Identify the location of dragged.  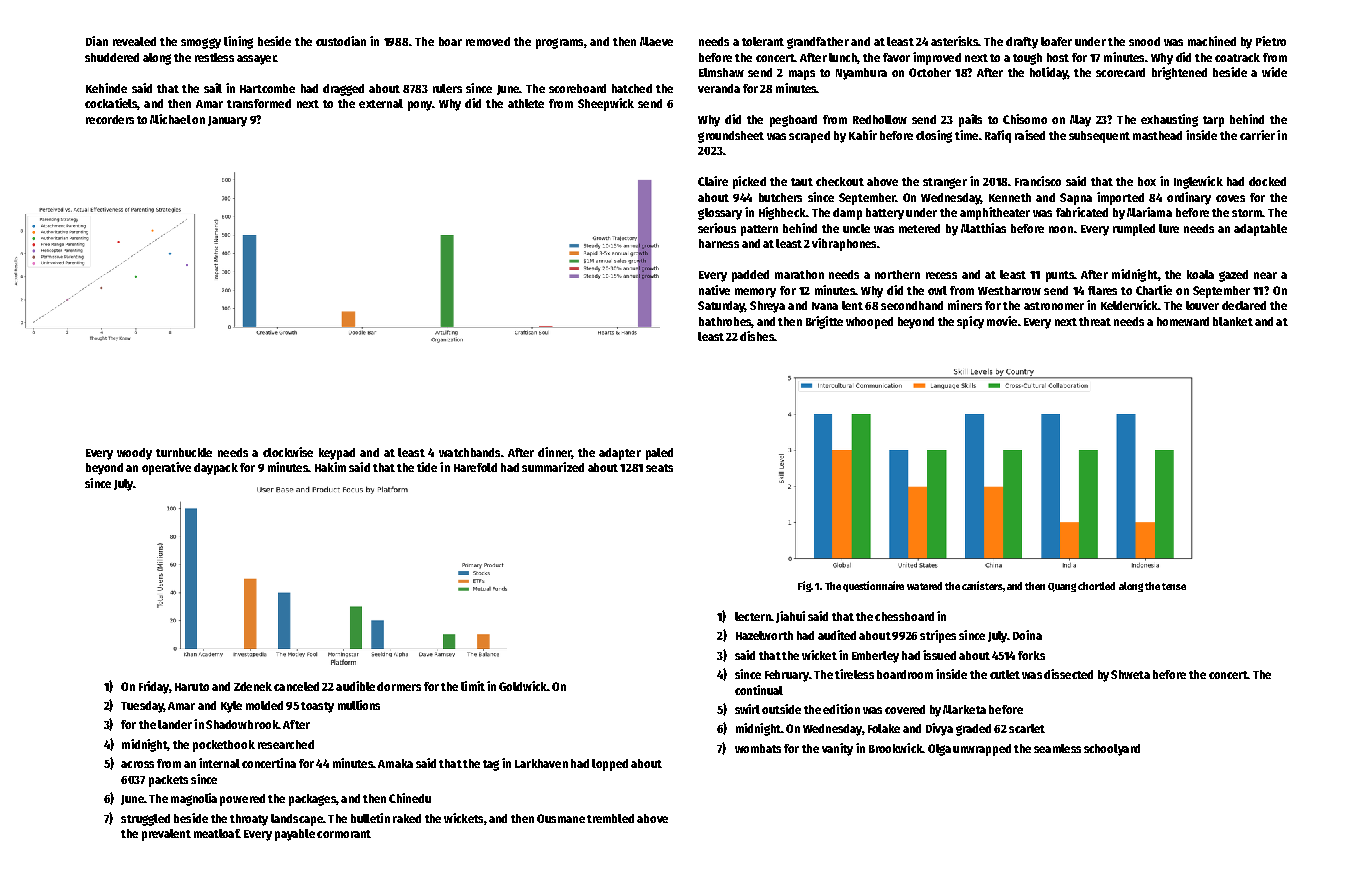
(343, 90).
